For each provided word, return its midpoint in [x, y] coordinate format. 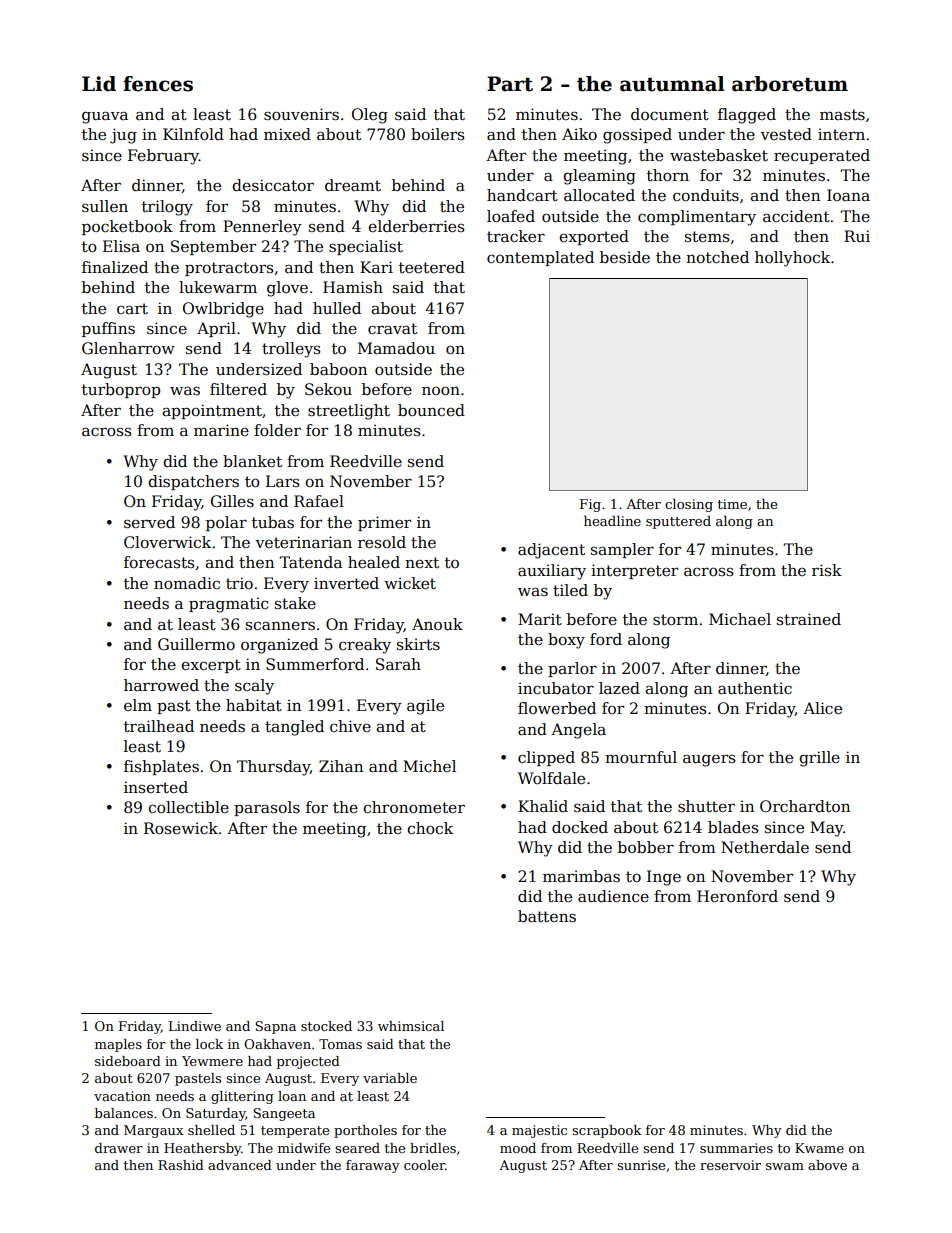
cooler [424, 1165]
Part [510, 84]
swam [785, 1166]
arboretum [790, 84]
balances [124, 1113]
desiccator [273, 185]
